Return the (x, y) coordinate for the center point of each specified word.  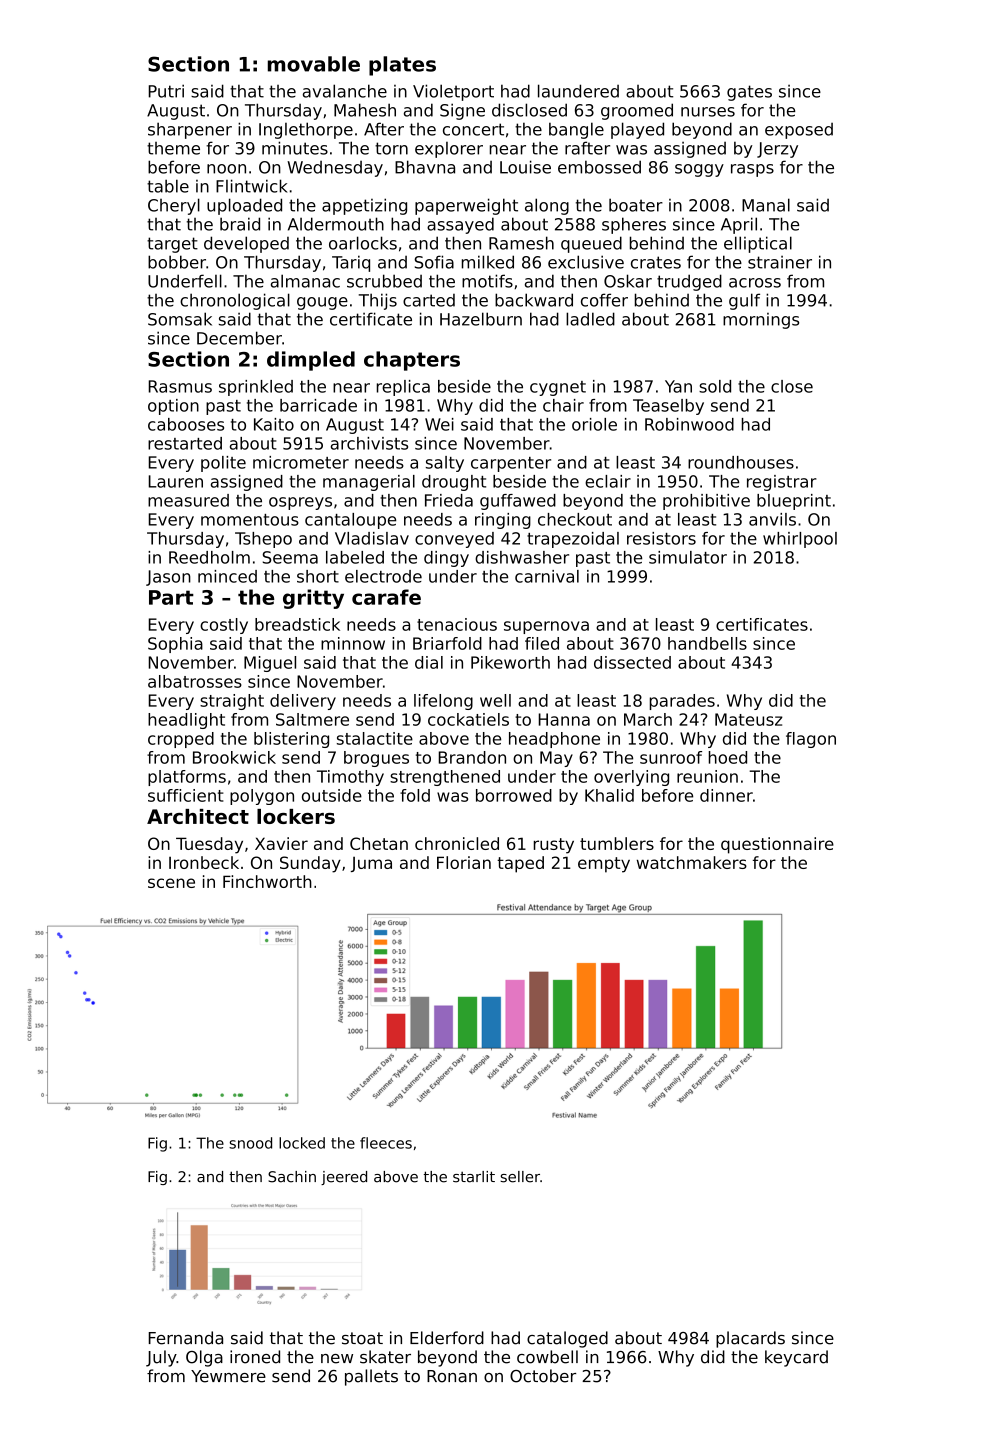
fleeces (386, 1143)
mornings (761, 321)
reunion (707, 776)
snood (250, 1143)
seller (520, 1177)
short (318, 576)
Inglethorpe (306, 130)
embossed (599, 167)
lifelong (443, 702)
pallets (371, 1377)
